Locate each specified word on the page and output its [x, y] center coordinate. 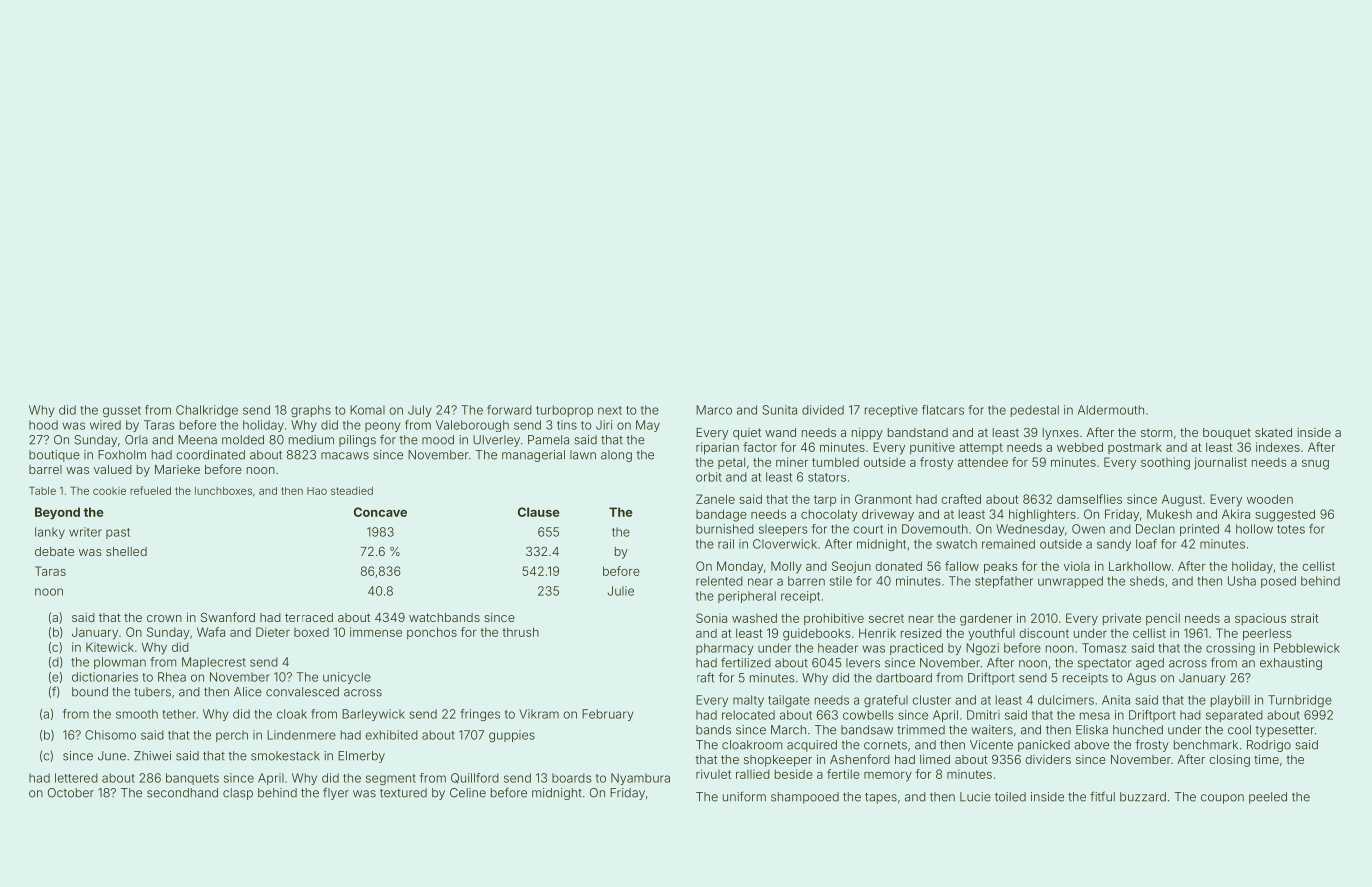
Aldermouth [1111, 410]
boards [572, 778]
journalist [1220, 463]
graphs [311, 411]
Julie [621, 591]
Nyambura [640, 779]
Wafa [211, 632]
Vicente [991, 745]
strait [1305, 618]
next [610, 410]
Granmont [883, 499]
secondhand [182, 793]
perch [232, 736]
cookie [109, 491]
